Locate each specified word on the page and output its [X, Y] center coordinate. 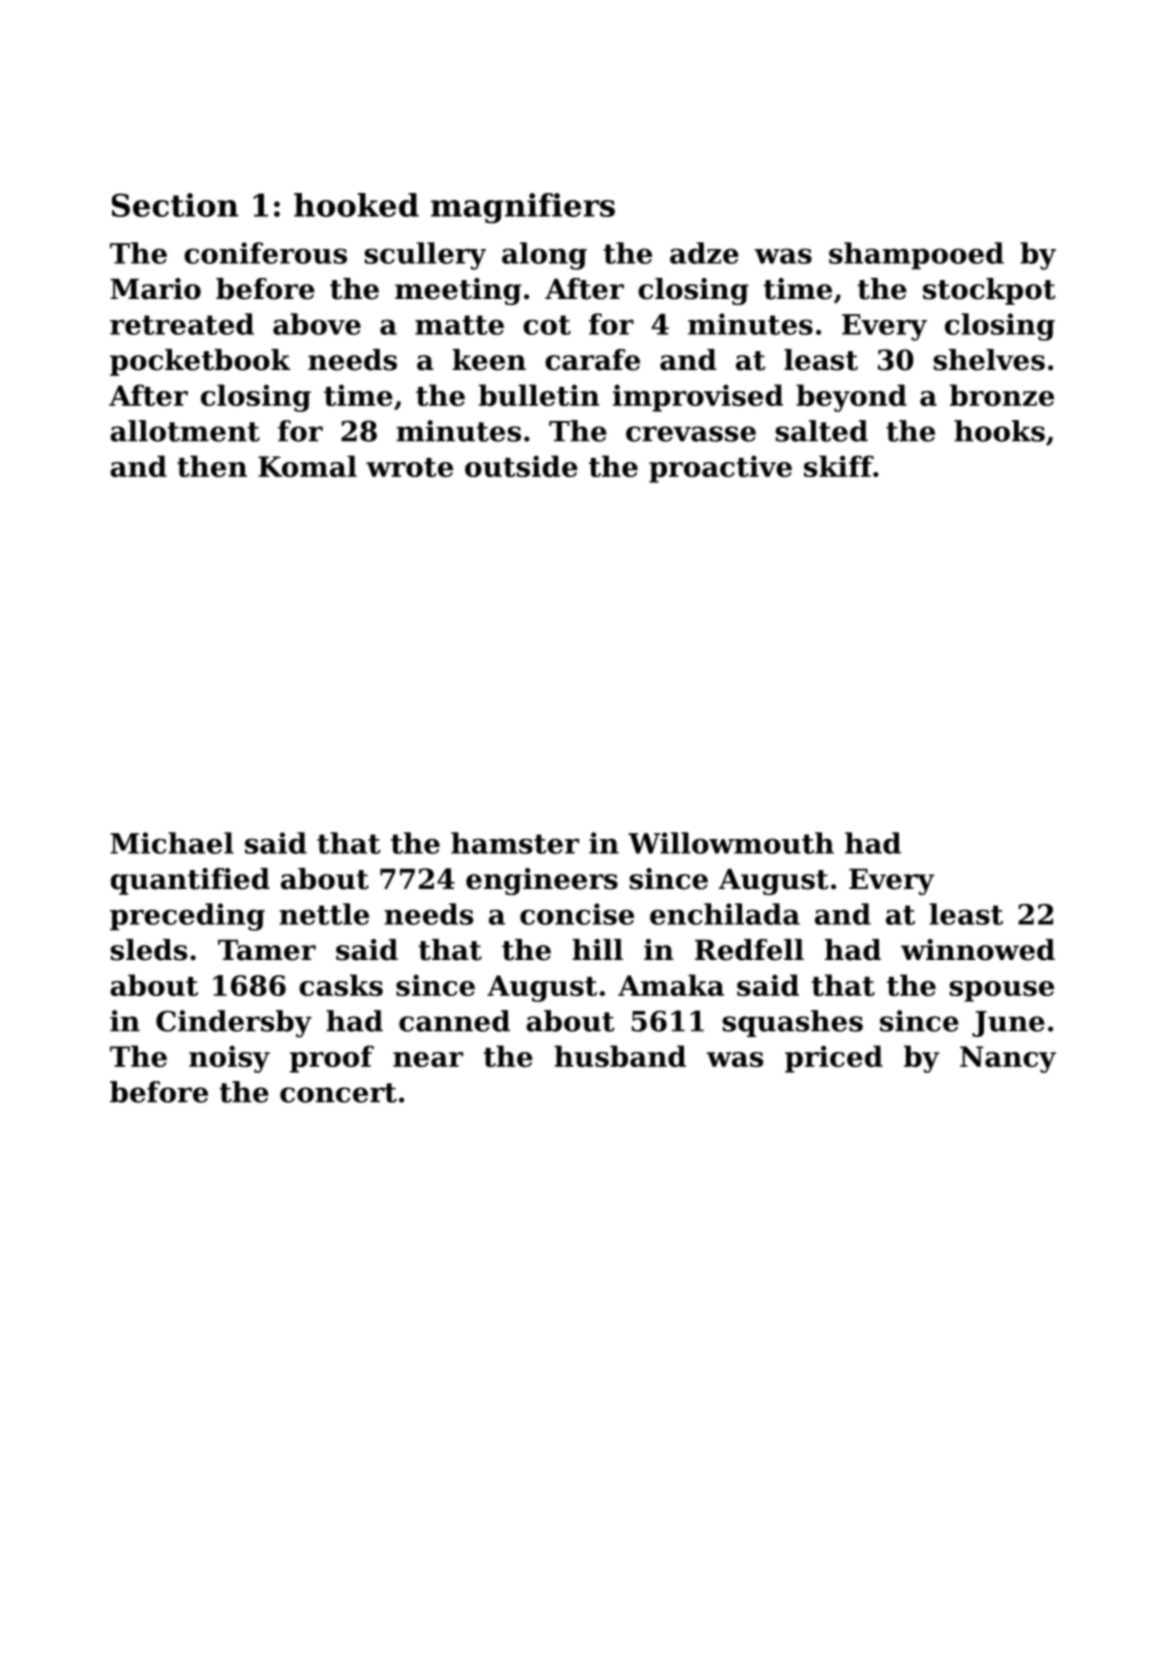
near [428, 1059]
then [212, 466]
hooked [356, 205]
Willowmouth [731, 843]
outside [521, 466]
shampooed [916, 256]
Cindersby [234, 1024]
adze [704, 253]
